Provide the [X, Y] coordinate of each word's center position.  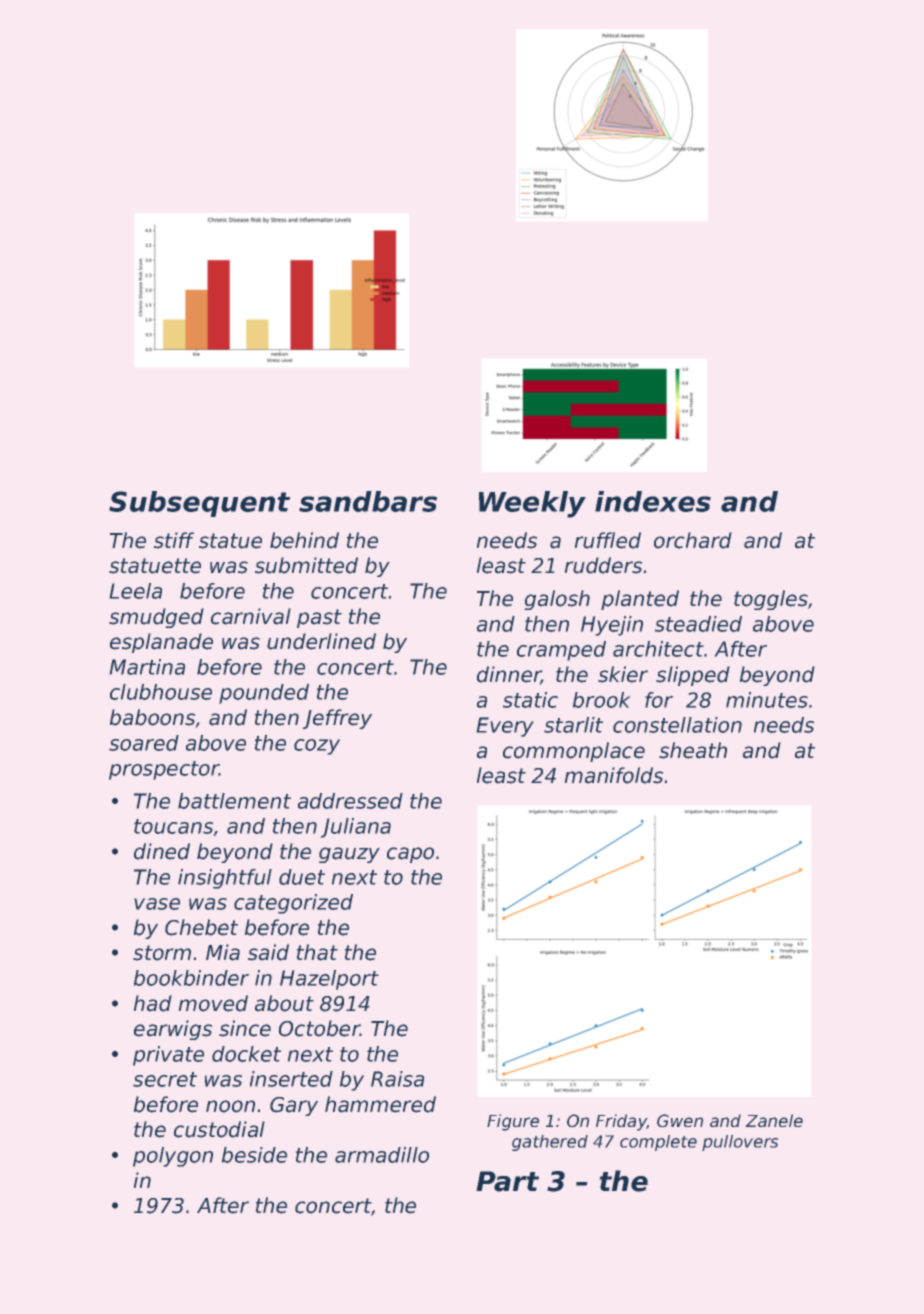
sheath [693, 750]
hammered [380, 1104]
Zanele [774, 1120]
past [319, 618]
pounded [264, 694]
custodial [219, 1129]
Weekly [532, 504]
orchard [693, 540]
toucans [174, 827]
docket [246, 1054]
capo [410, 855]
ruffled [608, 540]
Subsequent [199, 504]
